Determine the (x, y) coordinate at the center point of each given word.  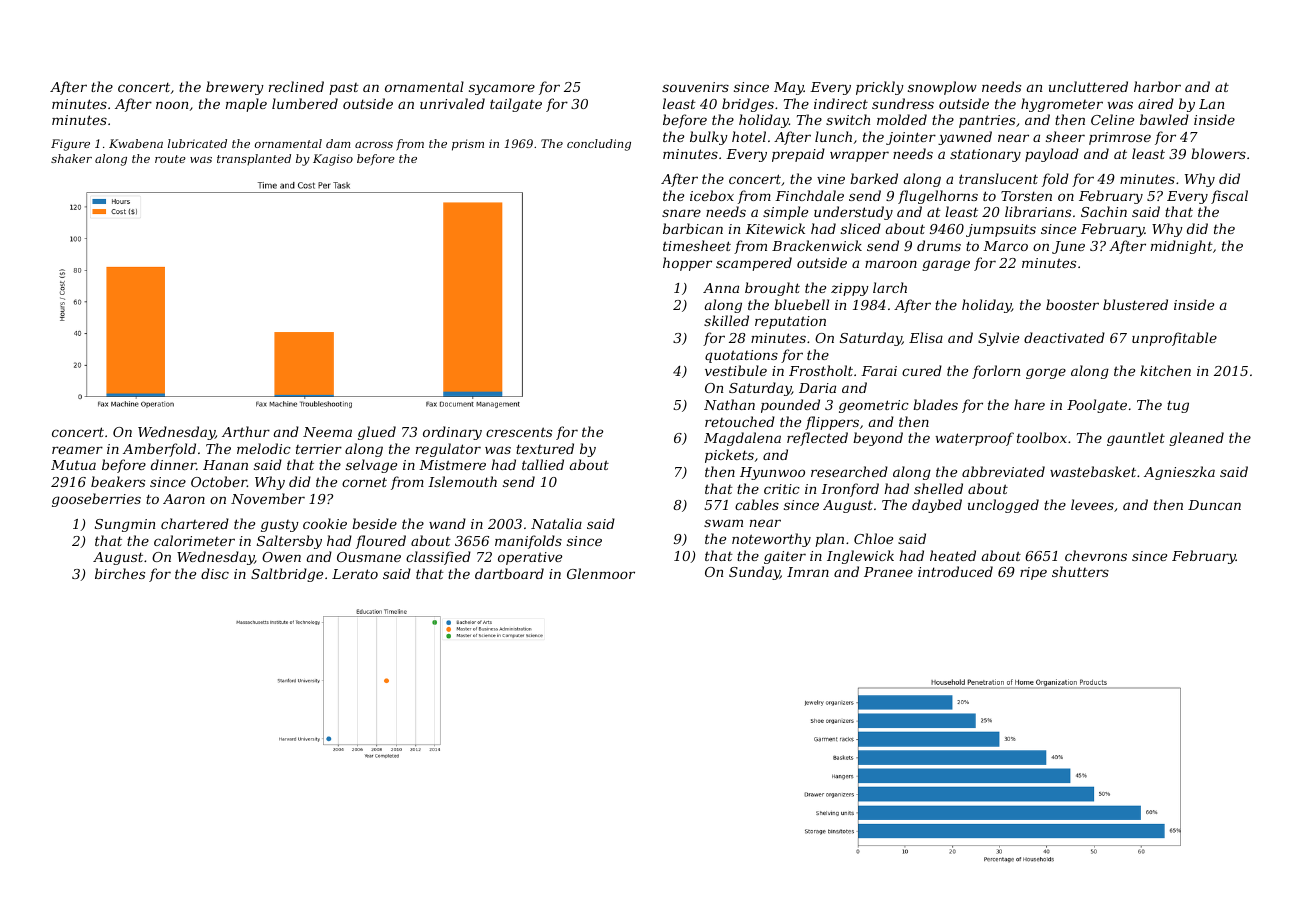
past (344, 89)
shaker (71, 158)
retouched (740, 421)
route (170, 159)
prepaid (798, 155)
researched (849, 471)
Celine (1112, 119)
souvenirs (695, 87)
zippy (850, 289)
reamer (77, 450)
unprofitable (1174, 339)
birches (120, 573)
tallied (543, 464)
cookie (325, 523)
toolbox (1042, 437)
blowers (1218, 153)
